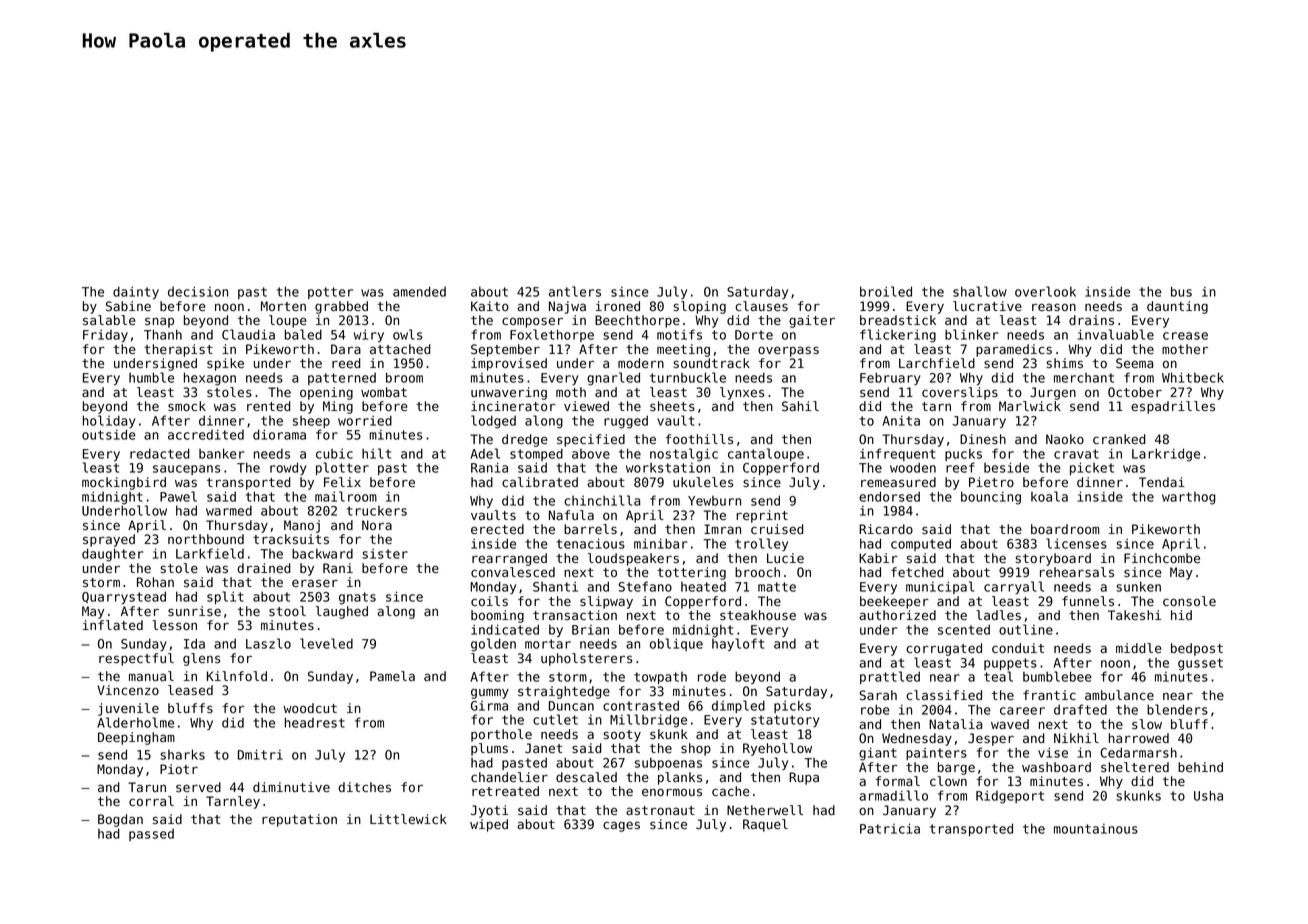 This screenshot has width=1308, height=924. What do you see at coordinates (136, 293) in the screenshot?
I see `dainty` at bounding box center [136, 293].
